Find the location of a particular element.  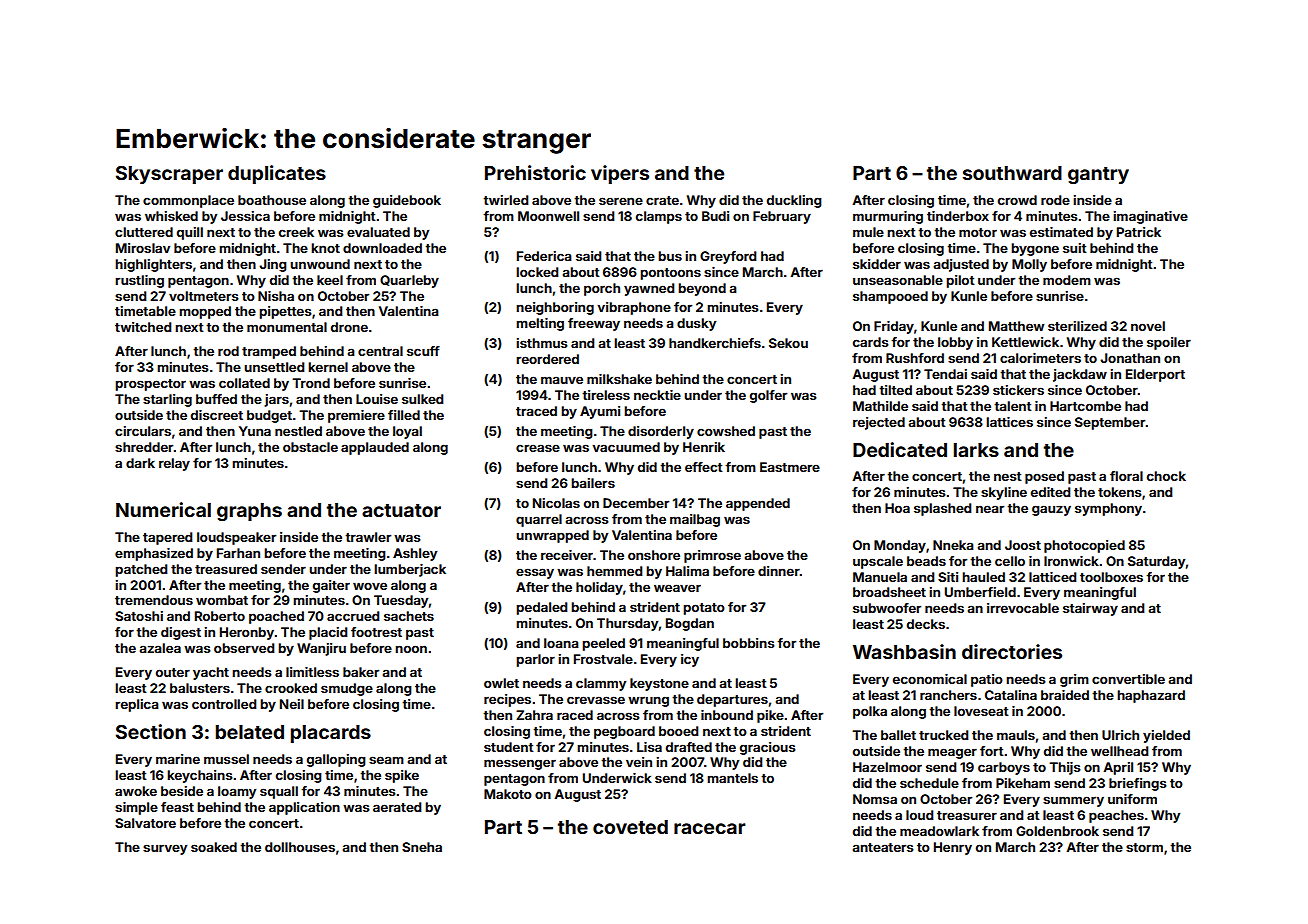

pedaled is located at coordinates (542, 608).
